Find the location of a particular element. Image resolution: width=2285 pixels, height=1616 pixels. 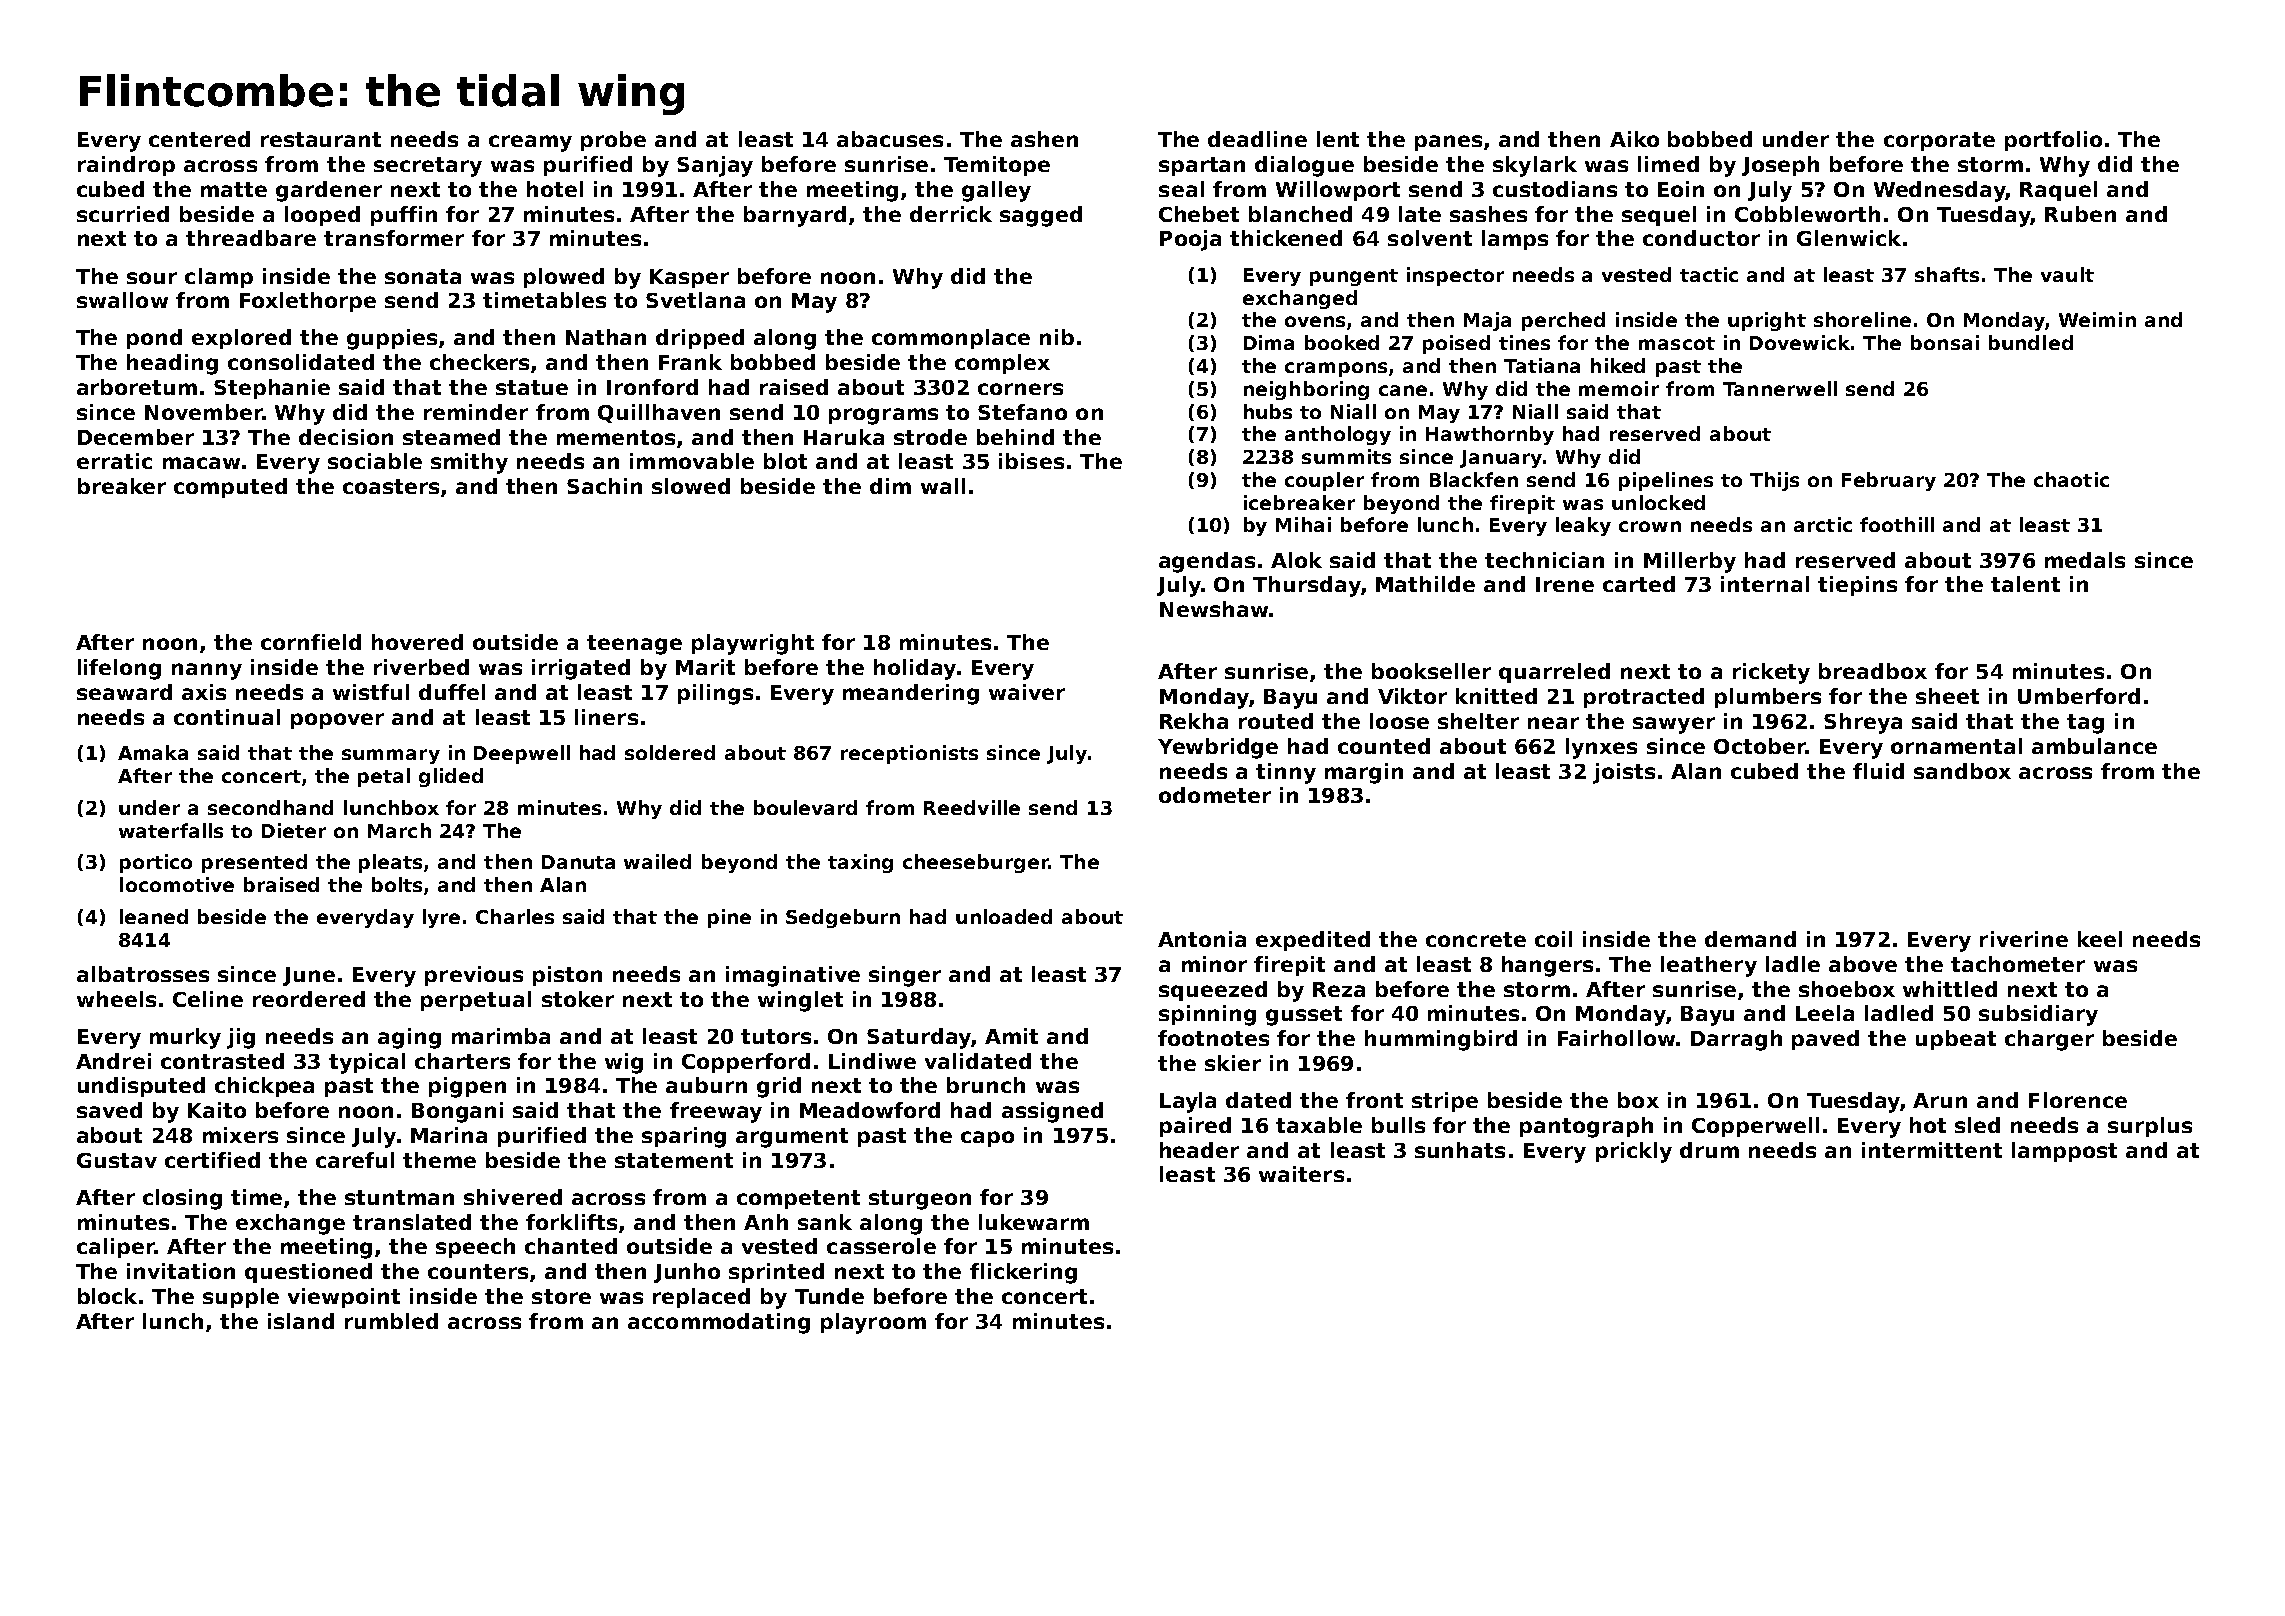

speech is located at coordinates (475, 1248).
